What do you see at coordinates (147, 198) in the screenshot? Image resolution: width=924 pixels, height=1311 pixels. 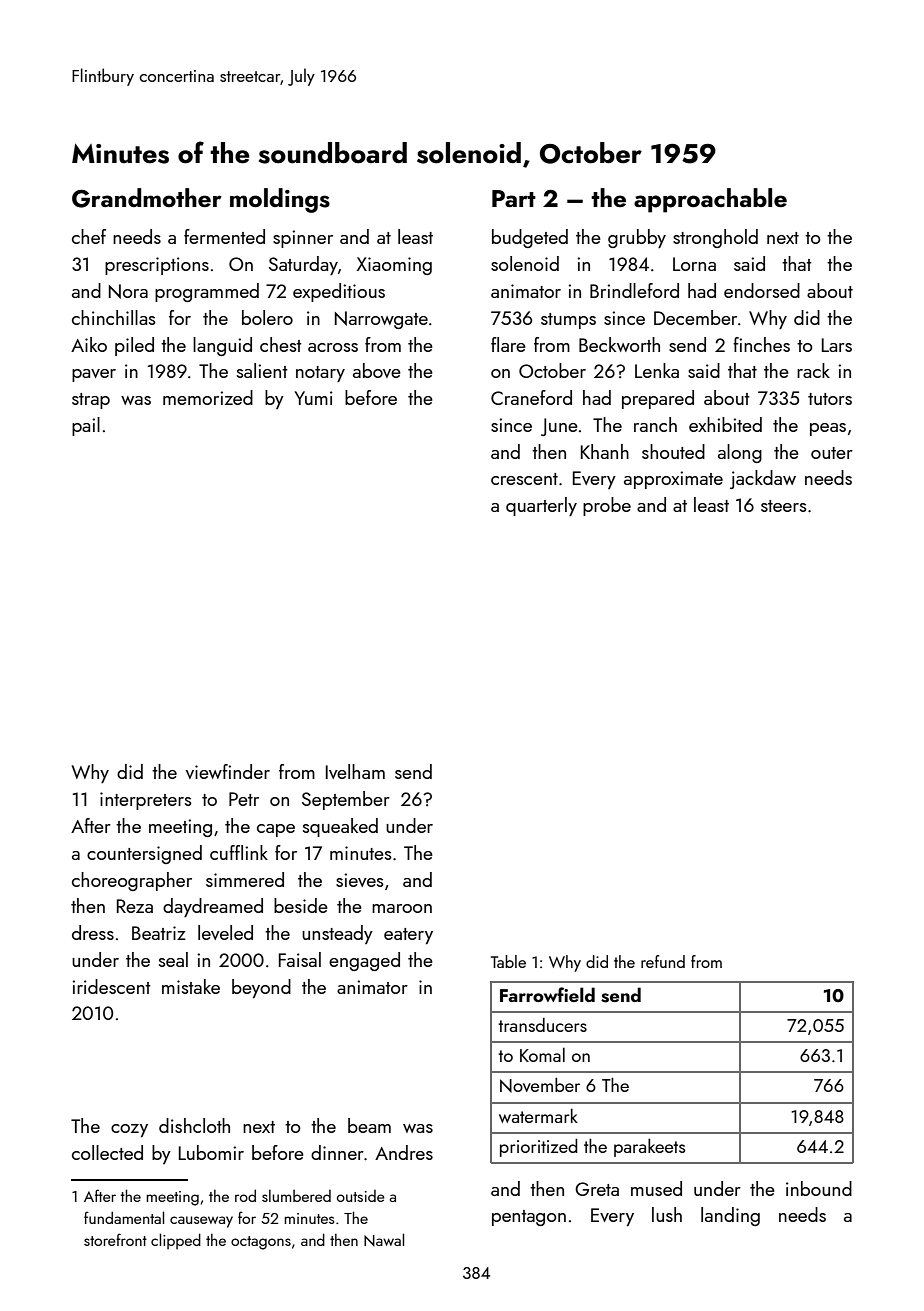 I see `Grandmother` at bounding box center [147, 198].
